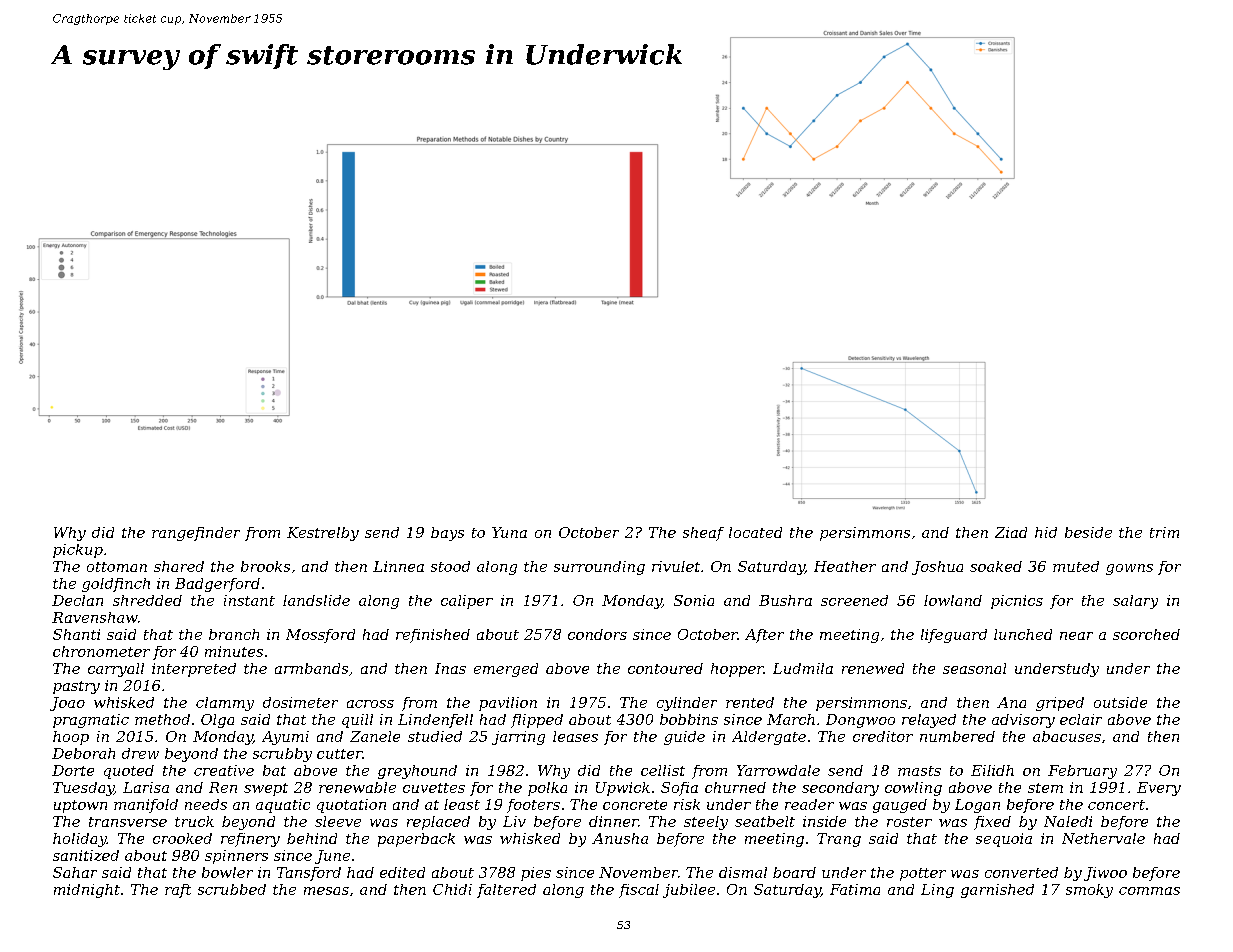 This document has height=952, width=1233. Describe the element at coordinates (450, 566) in the document. I see `stood` at that location.
